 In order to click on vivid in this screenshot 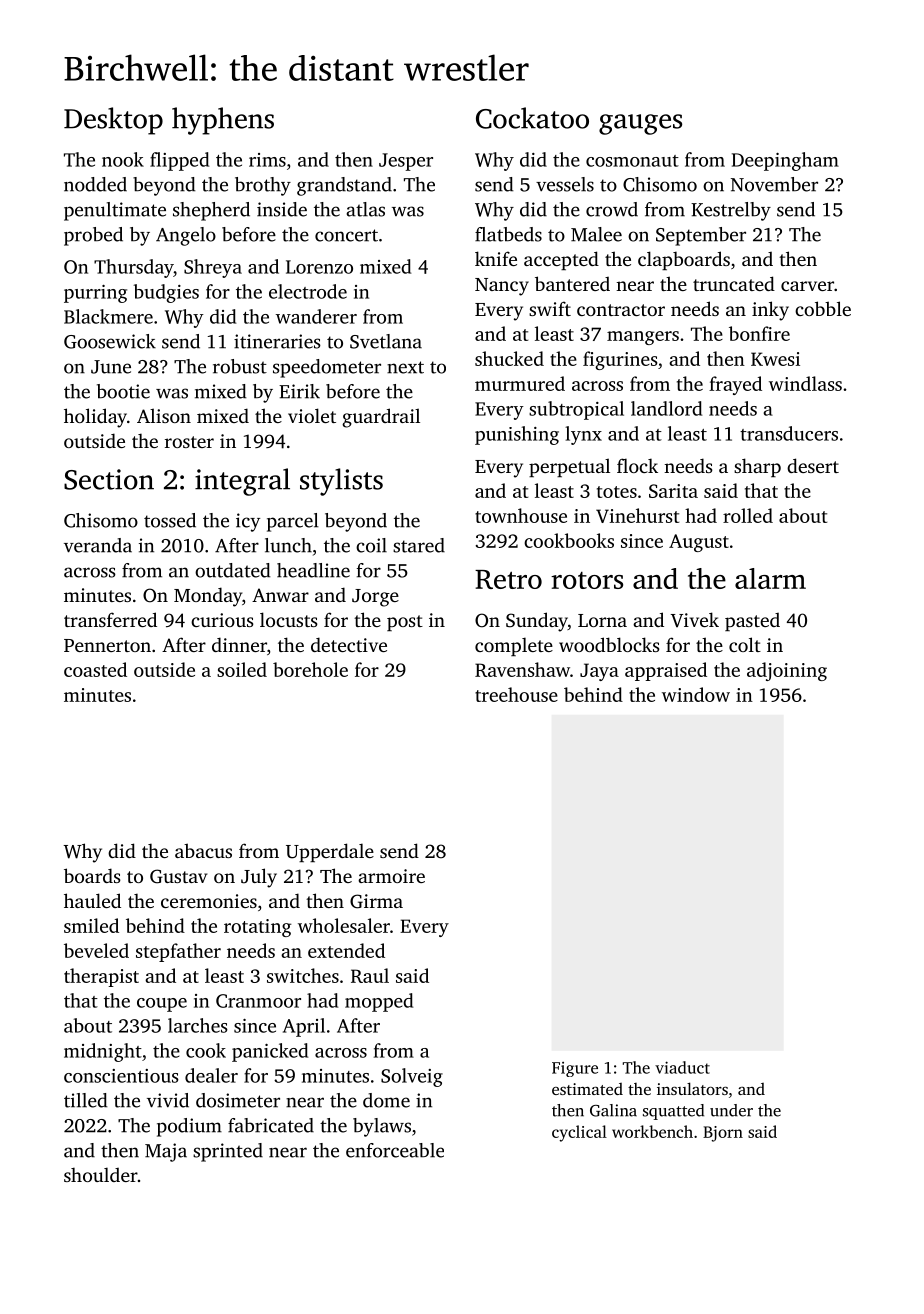, I will do `click(168, 1100)`.
